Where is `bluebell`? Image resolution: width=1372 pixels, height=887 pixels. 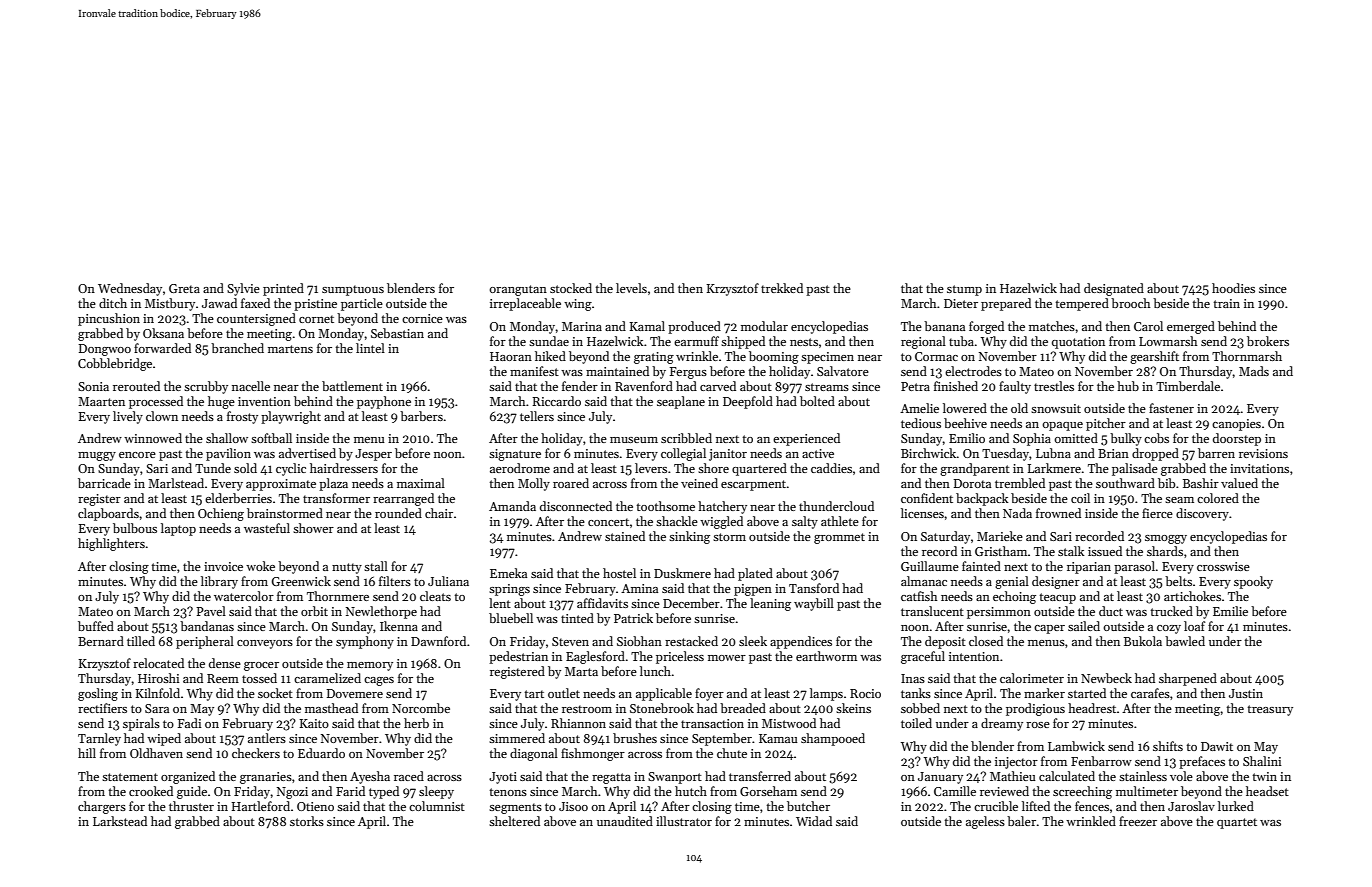
bluebell is located at coordinates (511, 618).
